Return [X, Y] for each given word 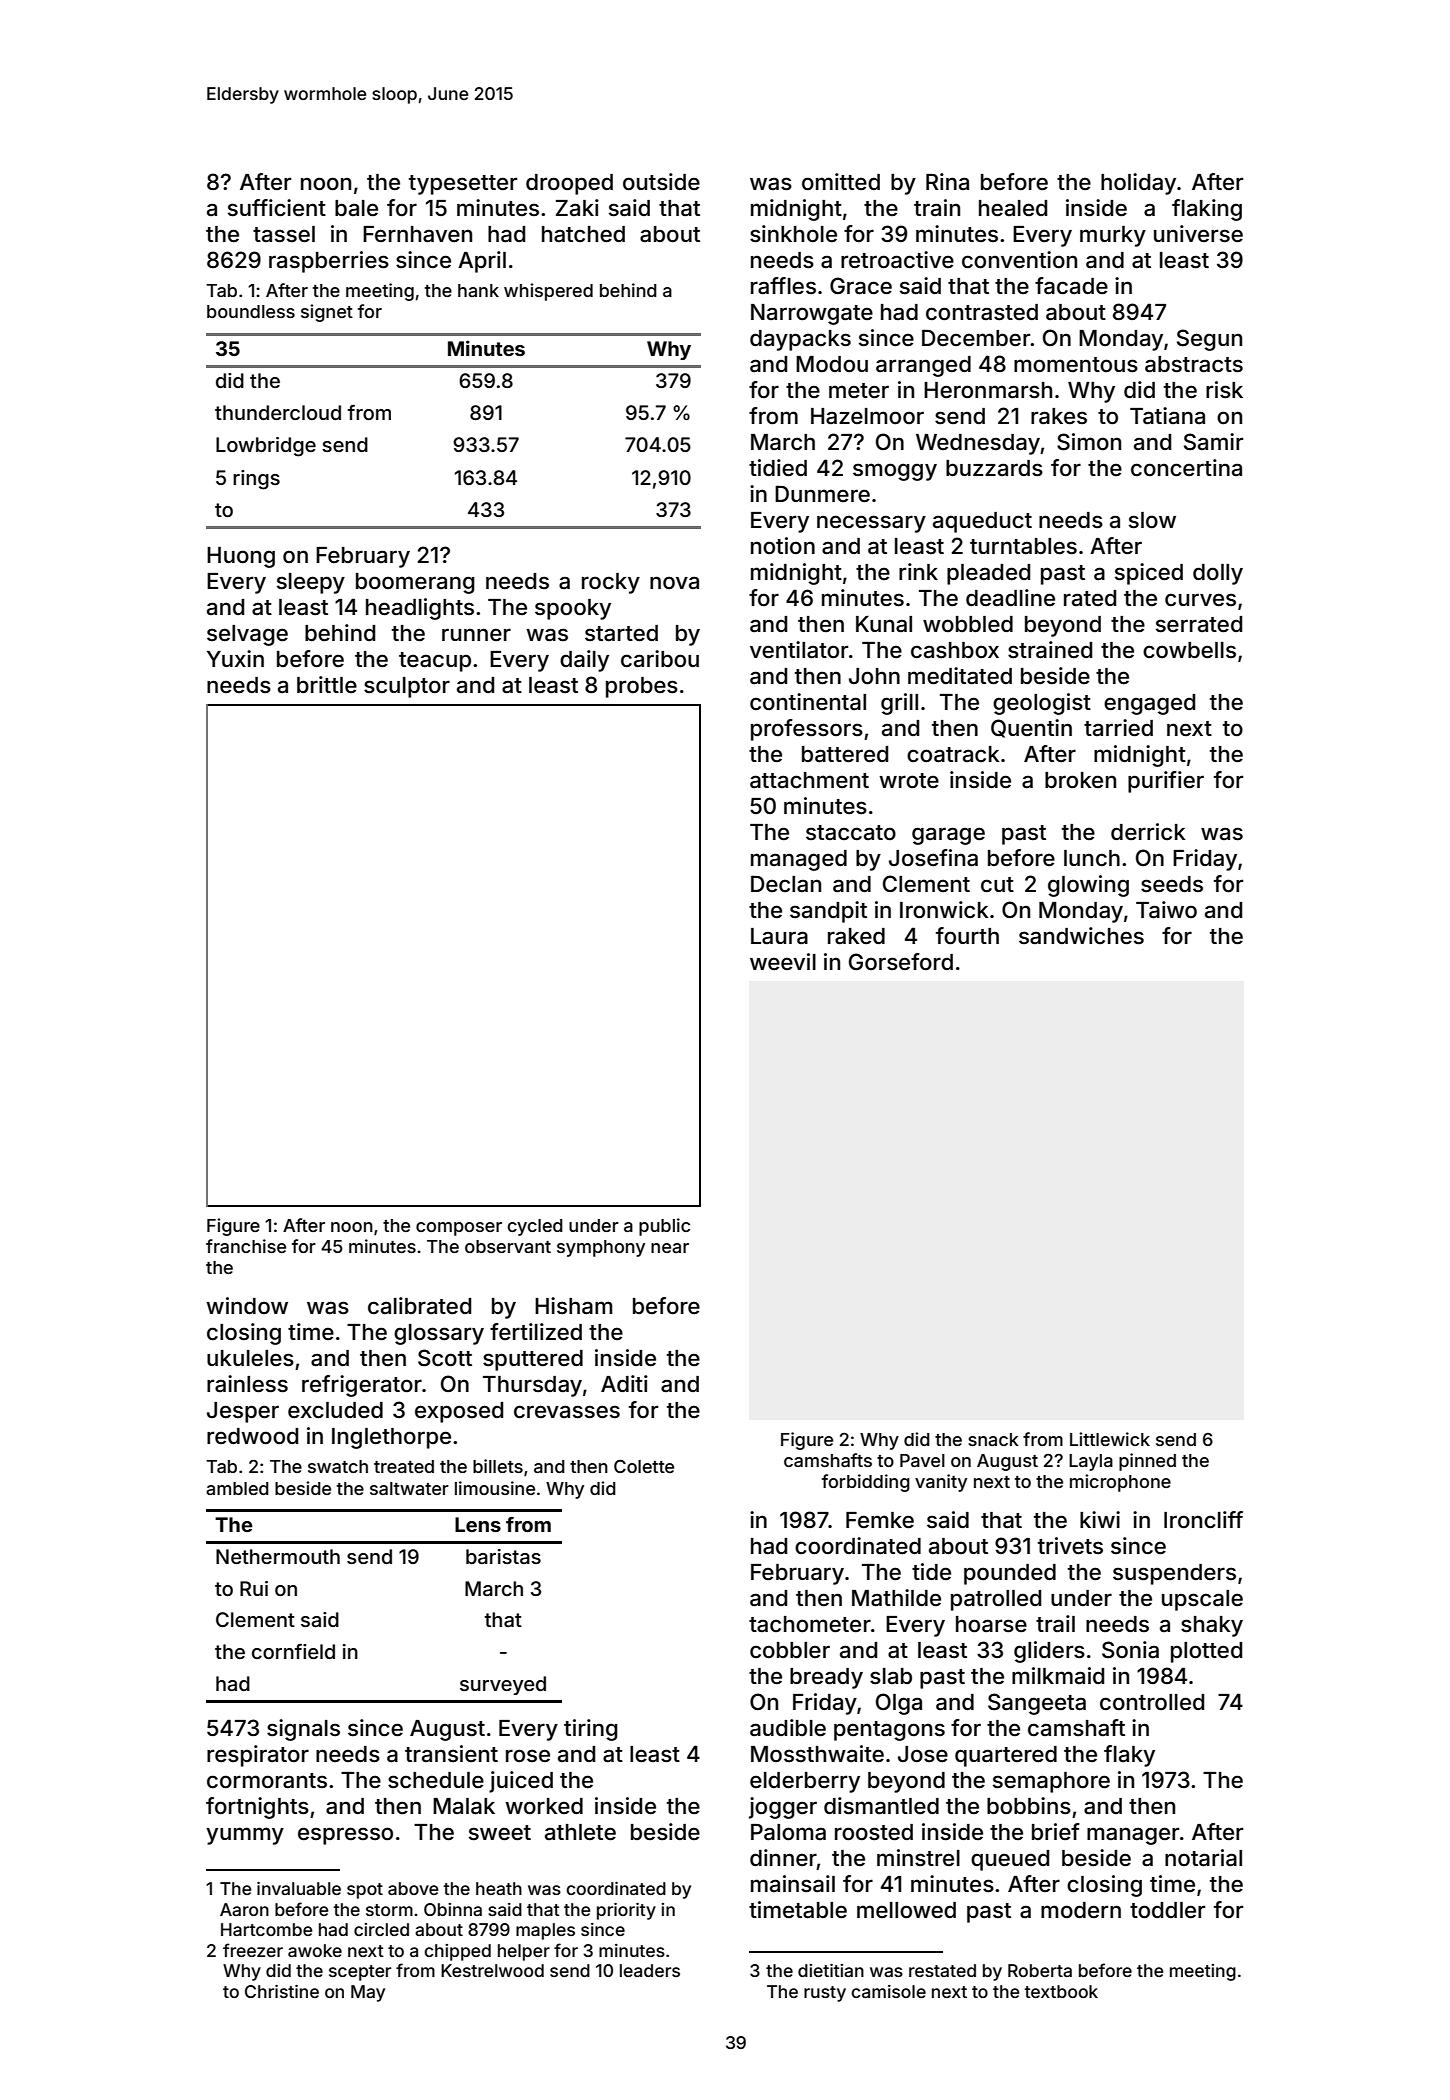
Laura [779, 936]
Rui [254, 1588]
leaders [650, 1970]
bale [356, 208]
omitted [841, 182]
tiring [591, 1730]
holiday [1138, 184]
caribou [660, 659]
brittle [327, 684]
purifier [1166, 782]
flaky [1129, 1756]
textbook [1061, 1991]
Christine [282, 1991]
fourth [967, 936]
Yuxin [235, 658]
